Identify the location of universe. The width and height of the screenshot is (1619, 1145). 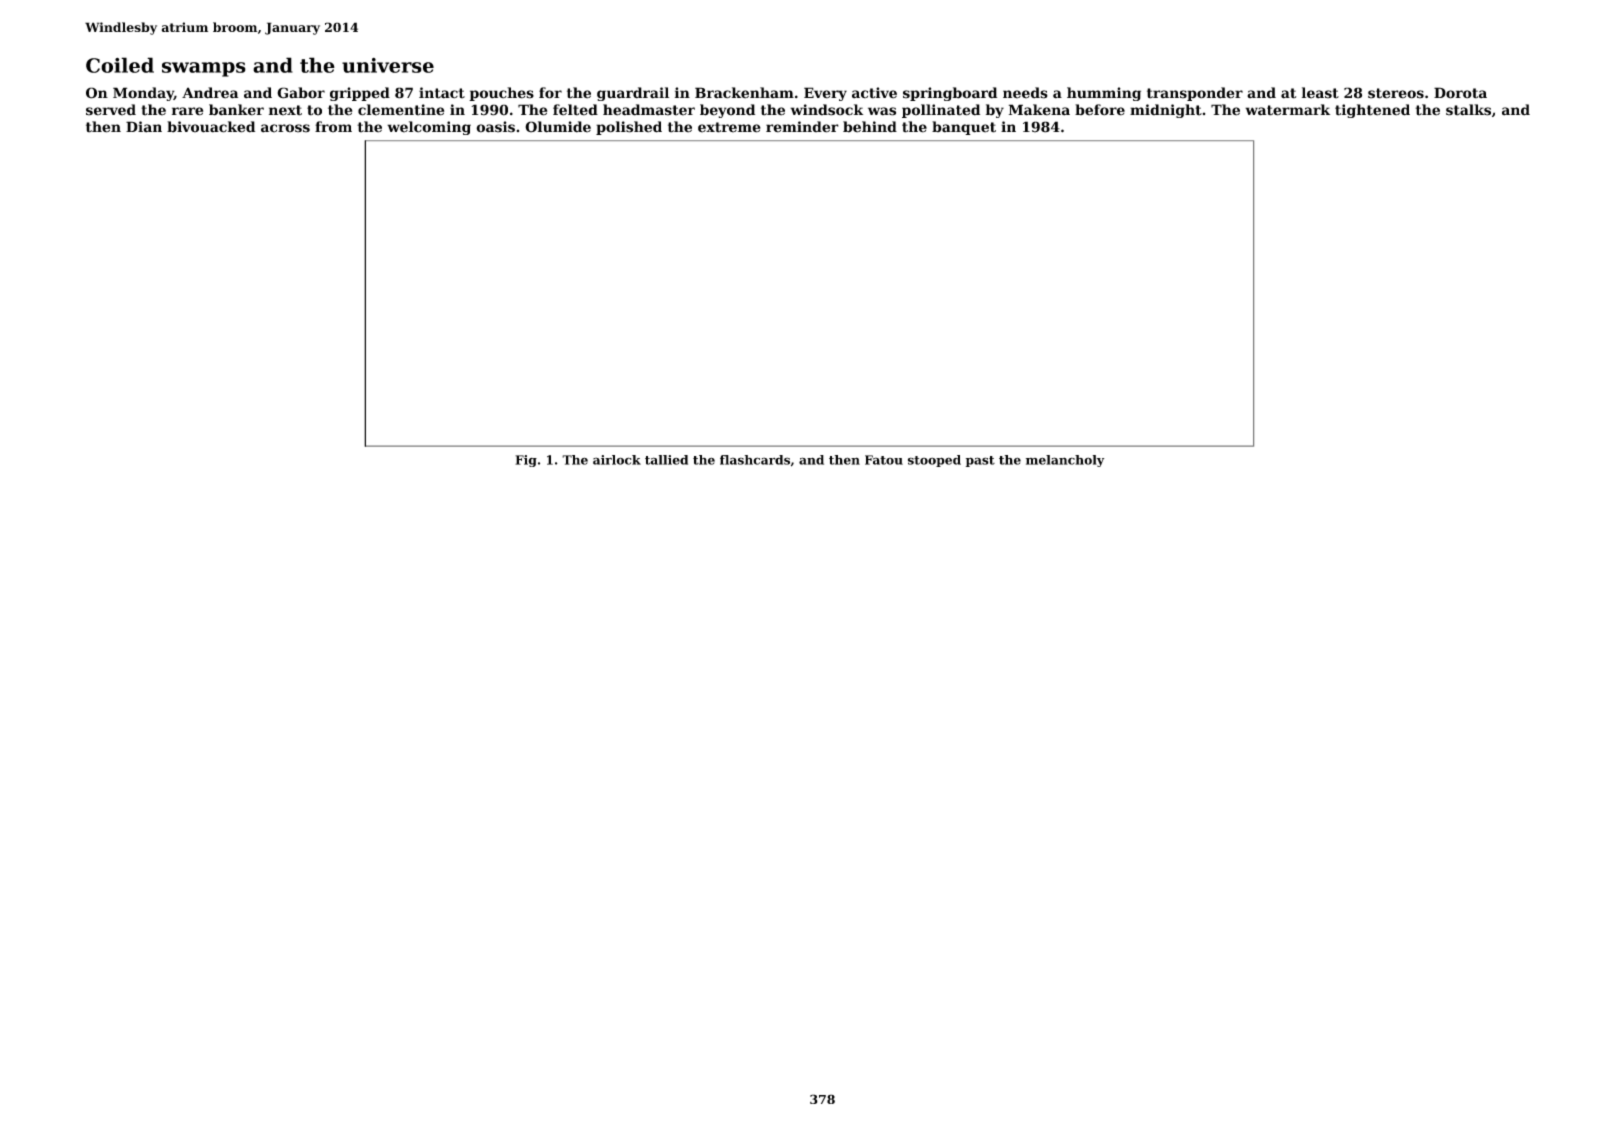
(388, 65).
